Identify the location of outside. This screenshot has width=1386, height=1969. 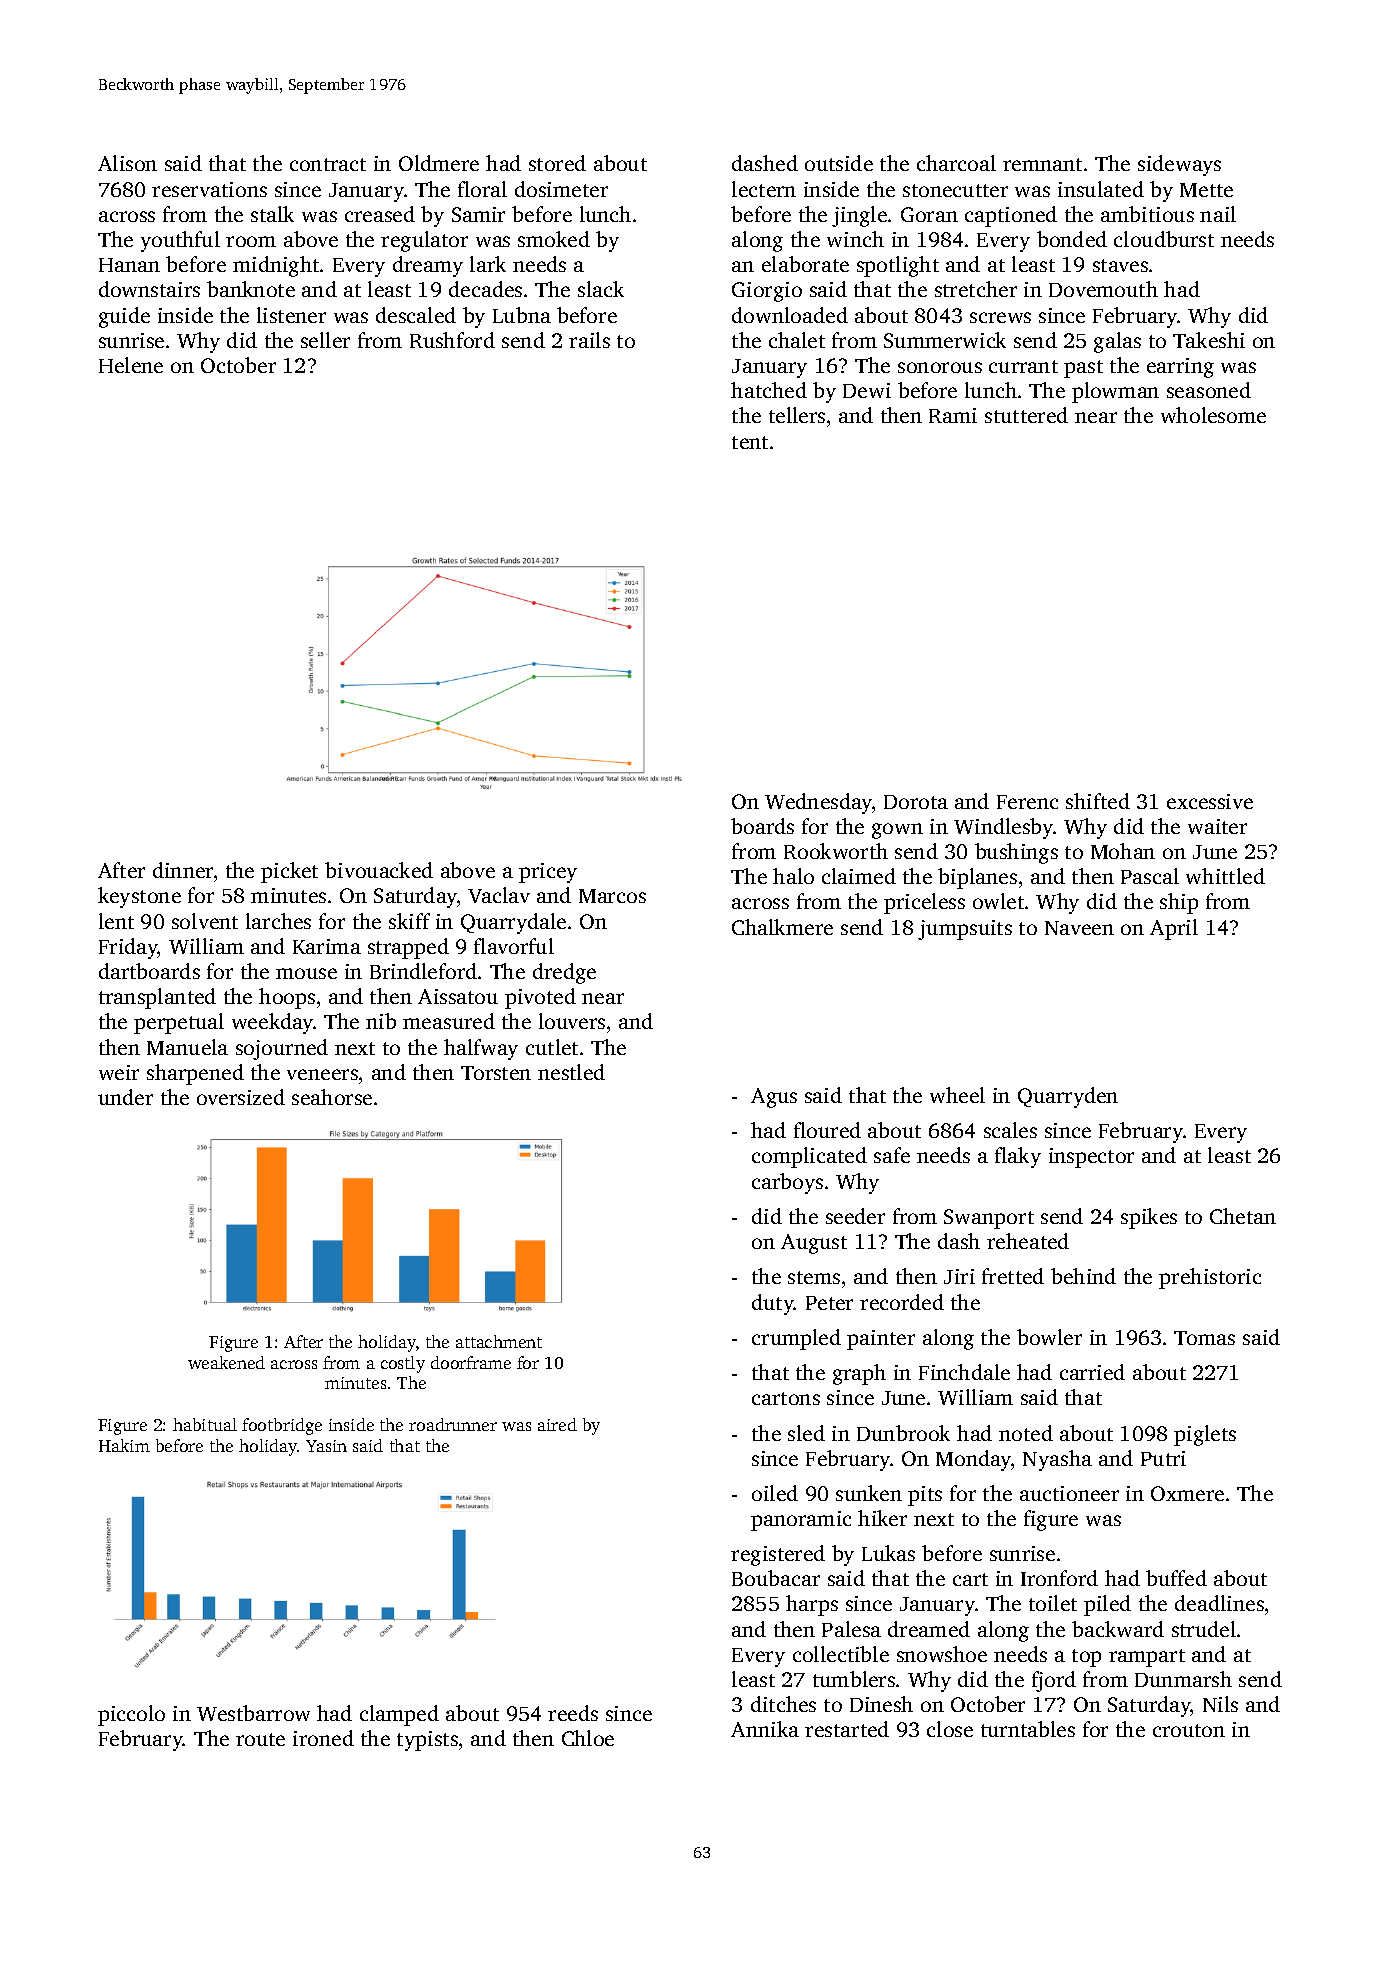
(839, 163).
